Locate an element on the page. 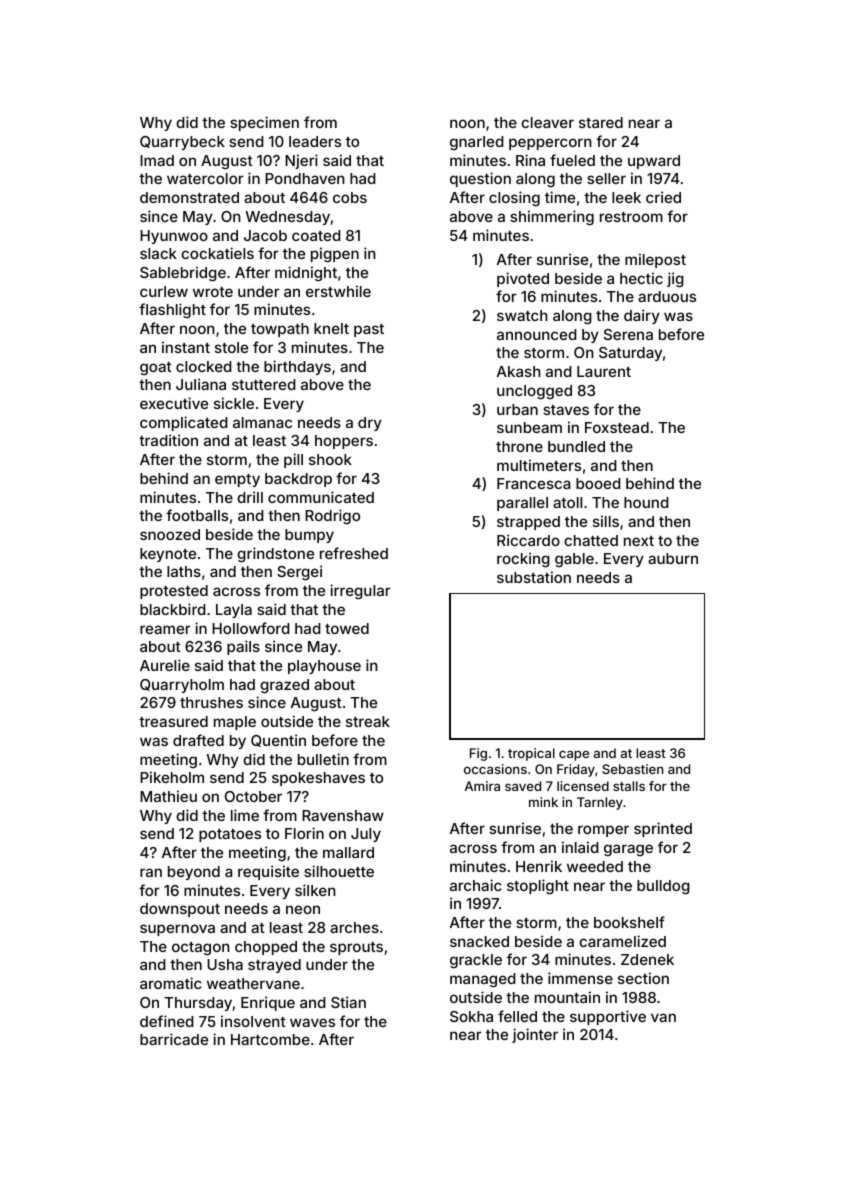 The height and width of the image is (1198, 845). rocking is located at coordinates (523, 559).
